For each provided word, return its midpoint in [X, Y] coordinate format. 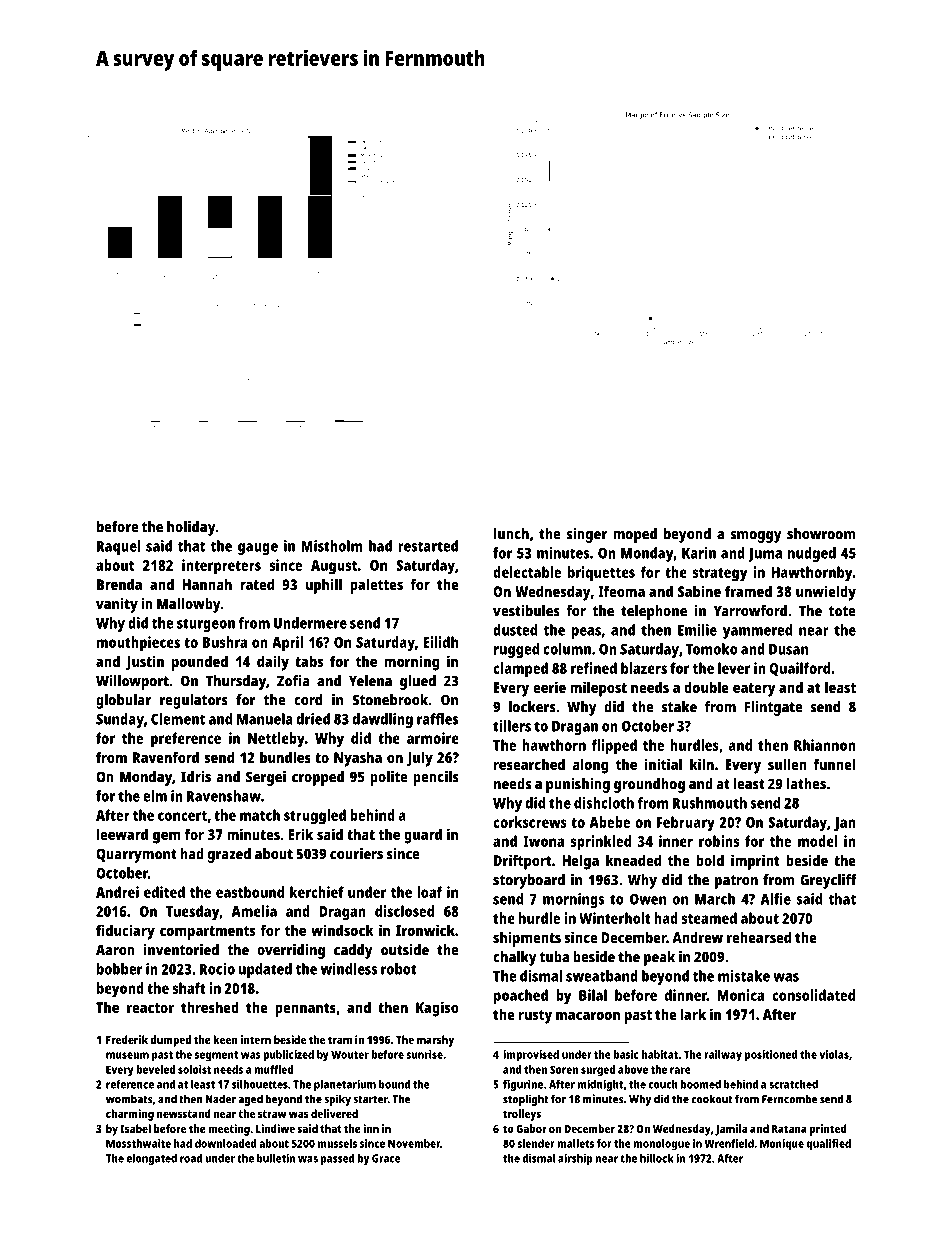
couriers [356, 854]
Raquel [118, 547]
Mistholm [332, 546]
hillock [657, 1158]
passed [338, 1159]
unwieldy [826, 593]
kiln [702, 764]
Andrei [117, 892]
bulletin [276, 1158]
